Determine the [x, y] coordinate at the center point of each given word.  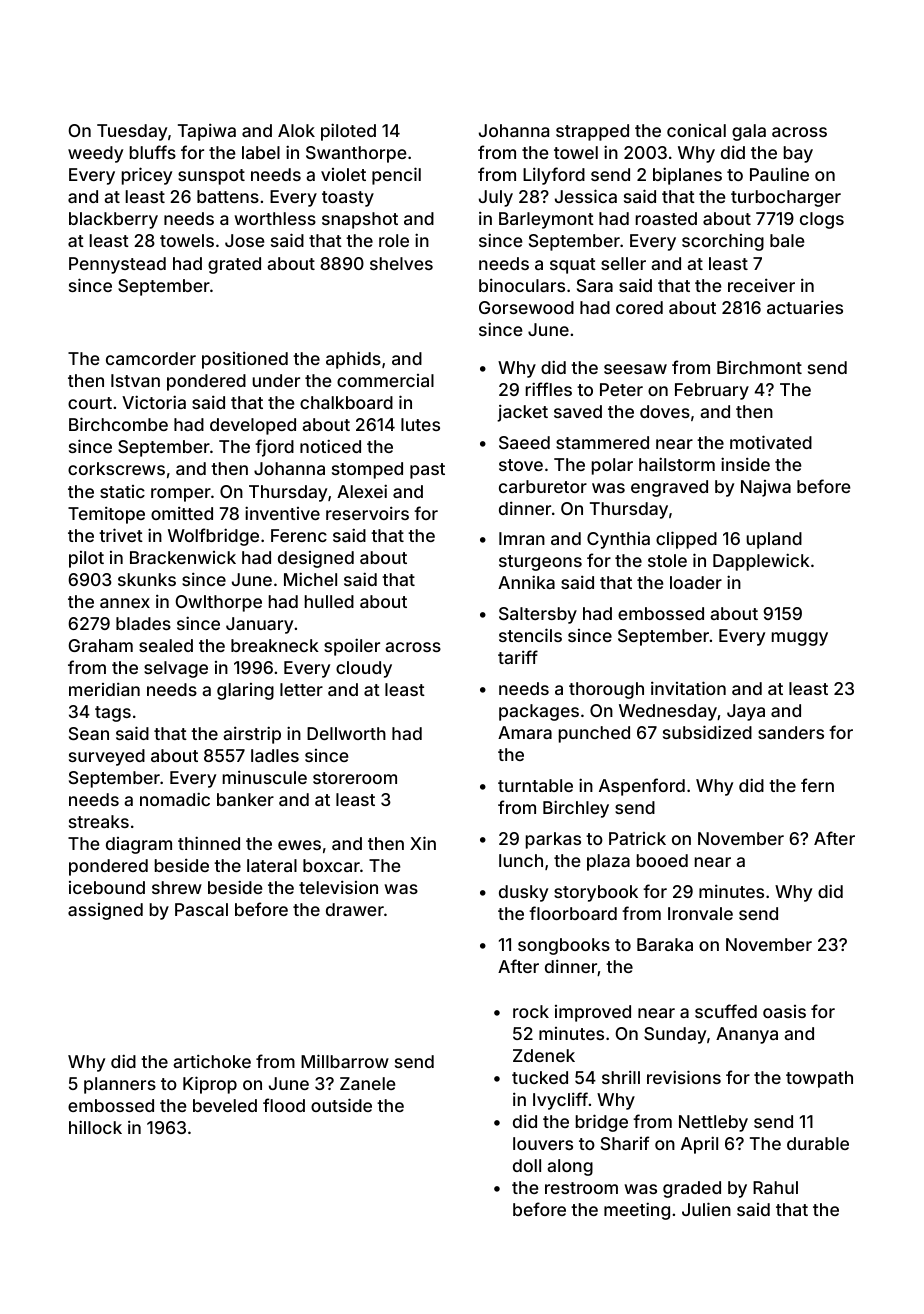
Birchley [576, 809]
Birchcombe [118, 424]
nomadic [175, 799]
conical [696, 130]
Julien [706, 1209]
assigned [105, 911]
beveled [225, 1105]
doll [527, 1165]
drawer [355, 909]
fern [817, 785]
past [427, 471]
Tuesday [132, 132]
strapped [592, 132]
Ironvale [700, 913]
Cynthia [618, 540]
